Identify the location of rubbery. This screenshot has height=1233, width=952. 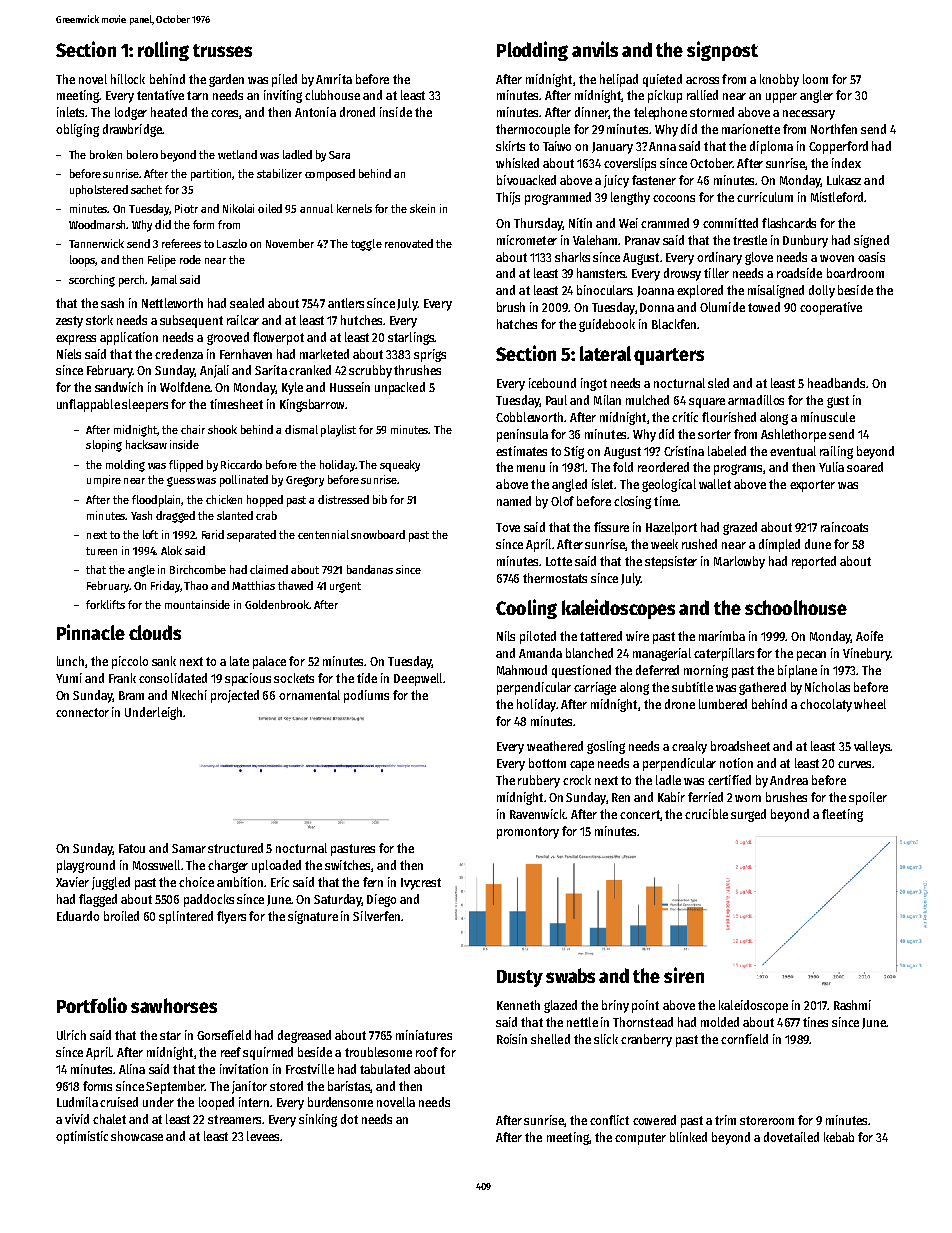
(539, 781).
